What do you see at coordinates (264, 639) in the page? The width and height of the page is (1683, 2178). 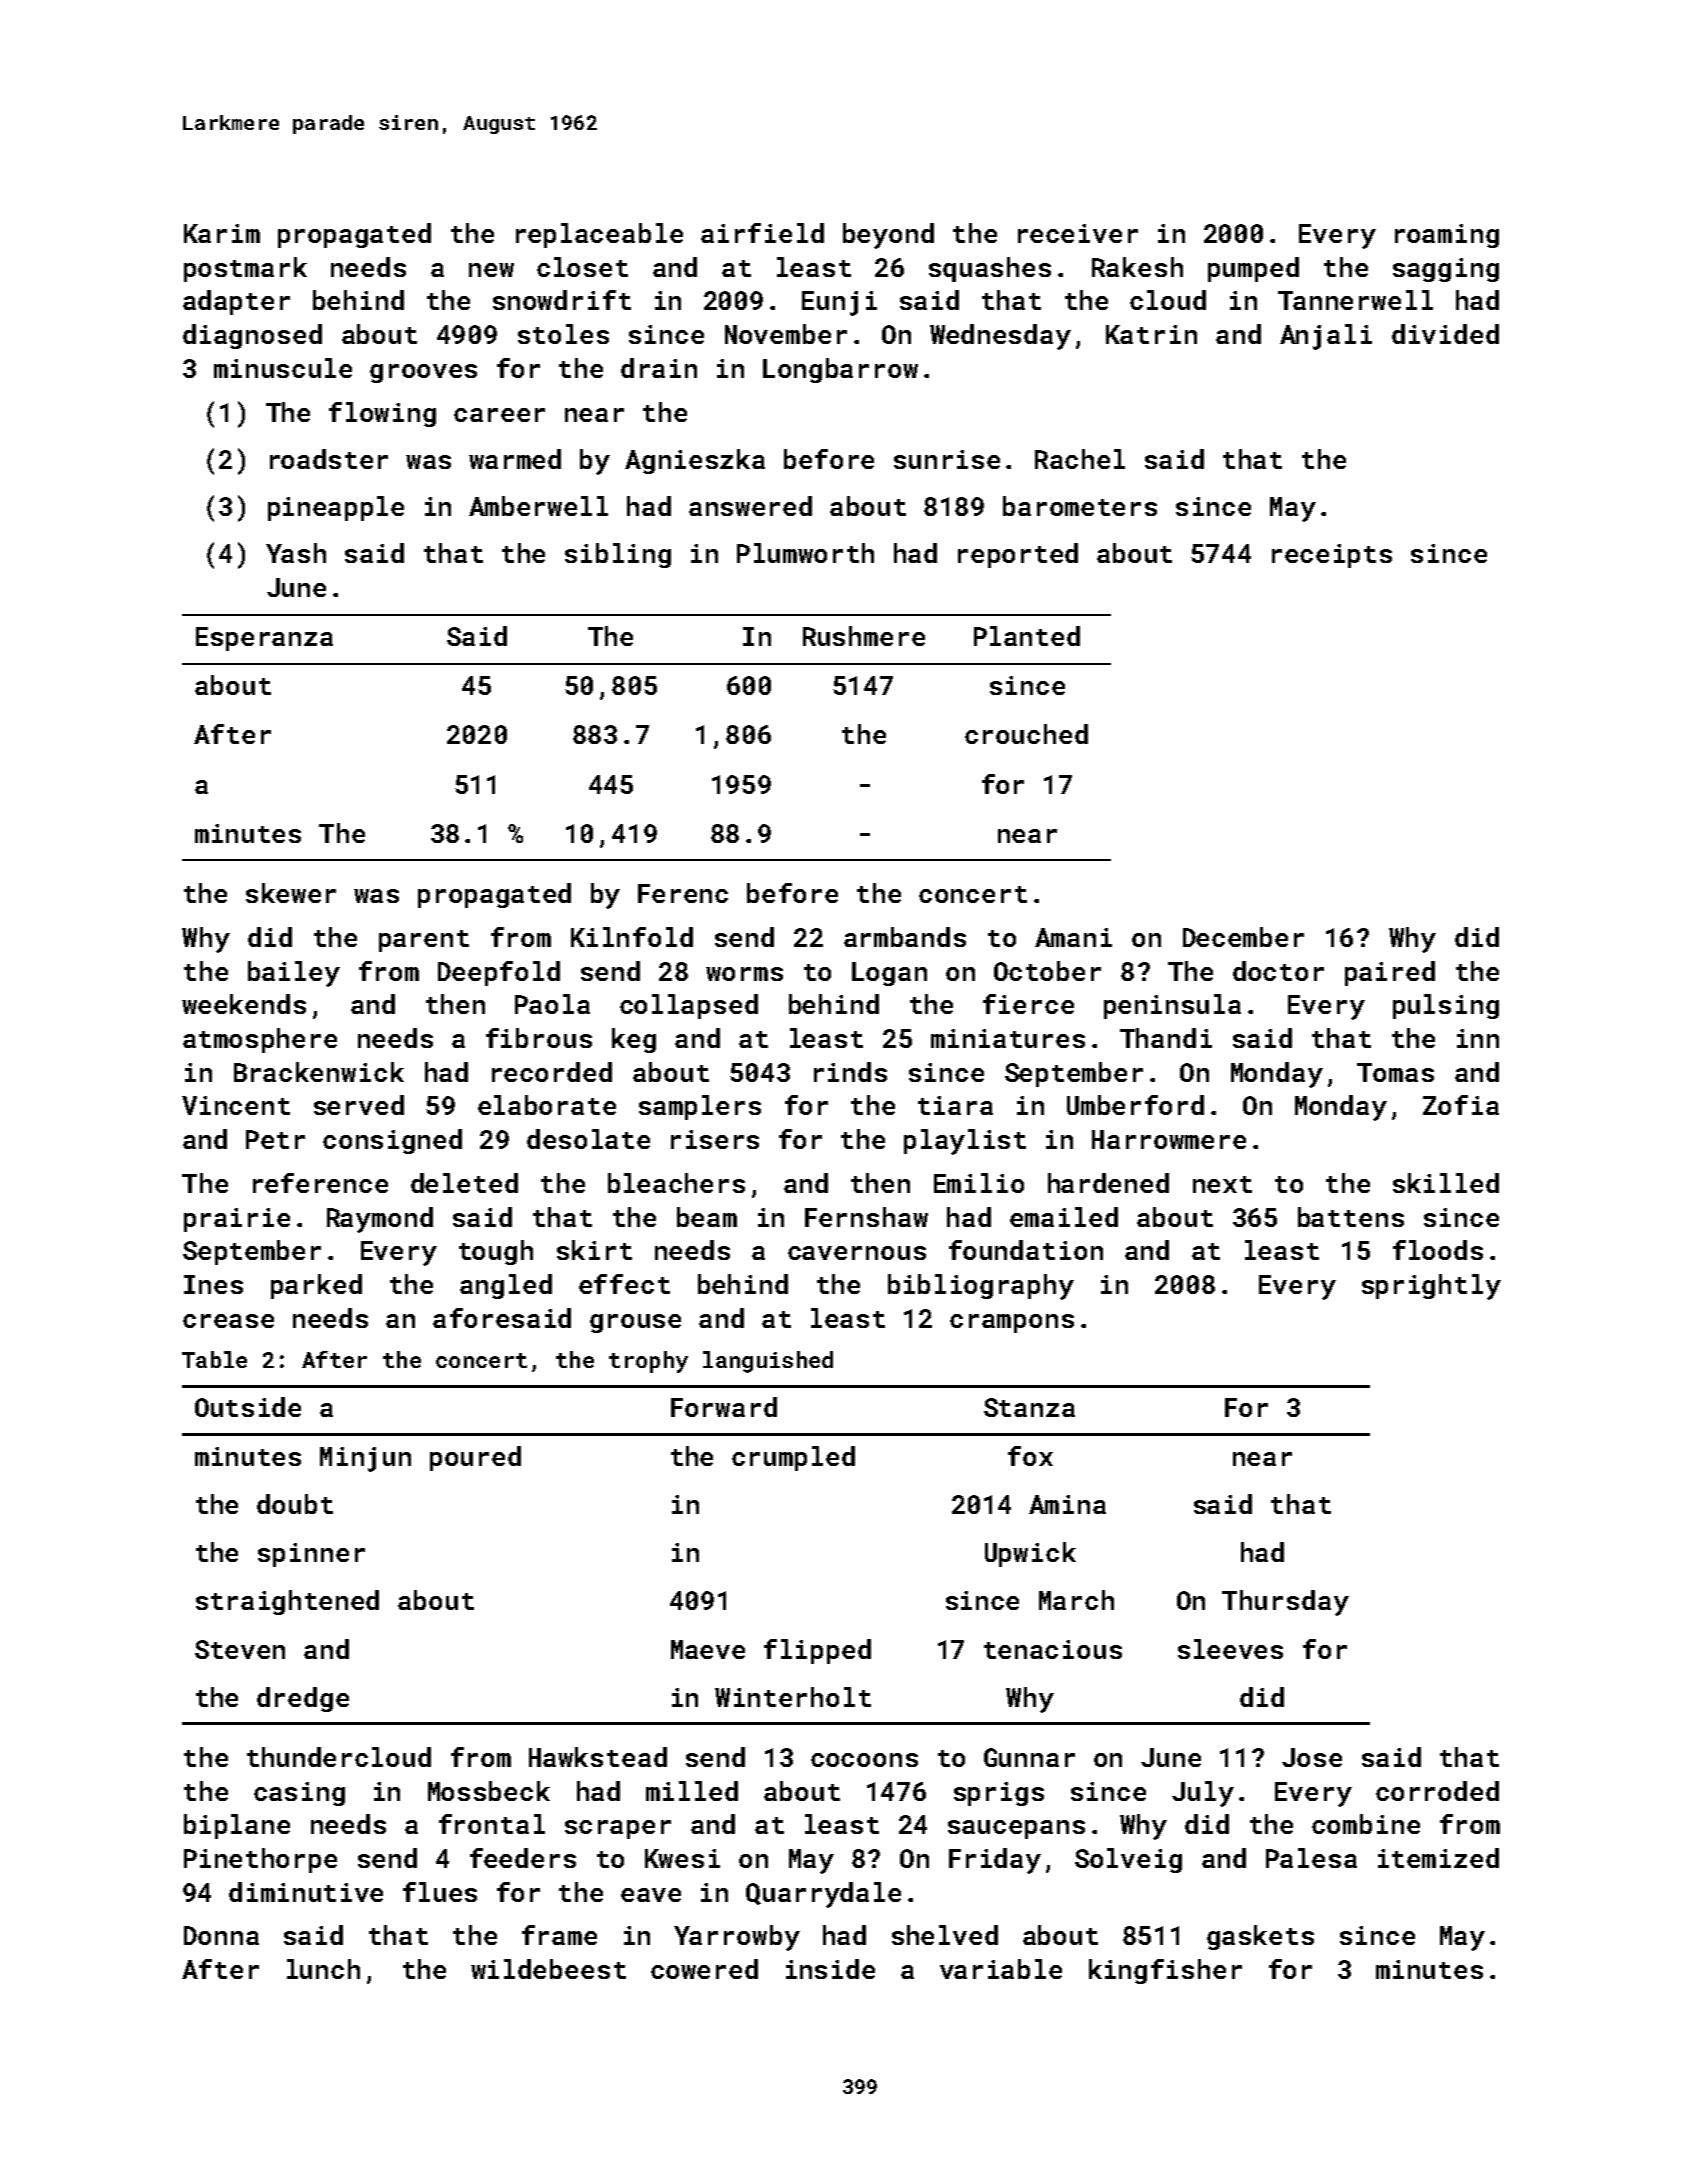 I see `Esperanza` at bounding box center [264, 639].
